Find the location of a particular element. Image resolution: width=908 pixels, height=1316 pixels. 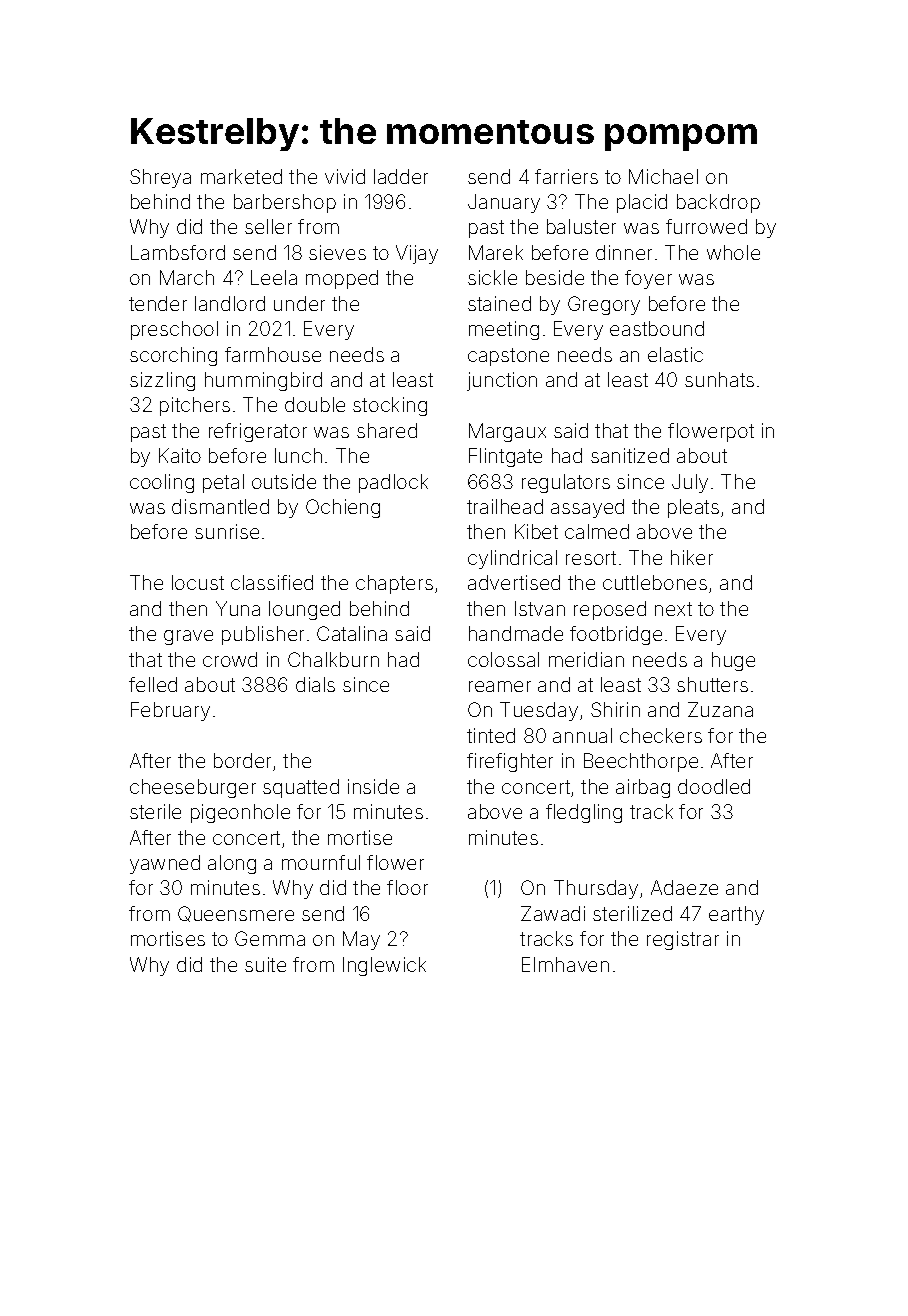

Marek is located at coordinates (496, 252).
